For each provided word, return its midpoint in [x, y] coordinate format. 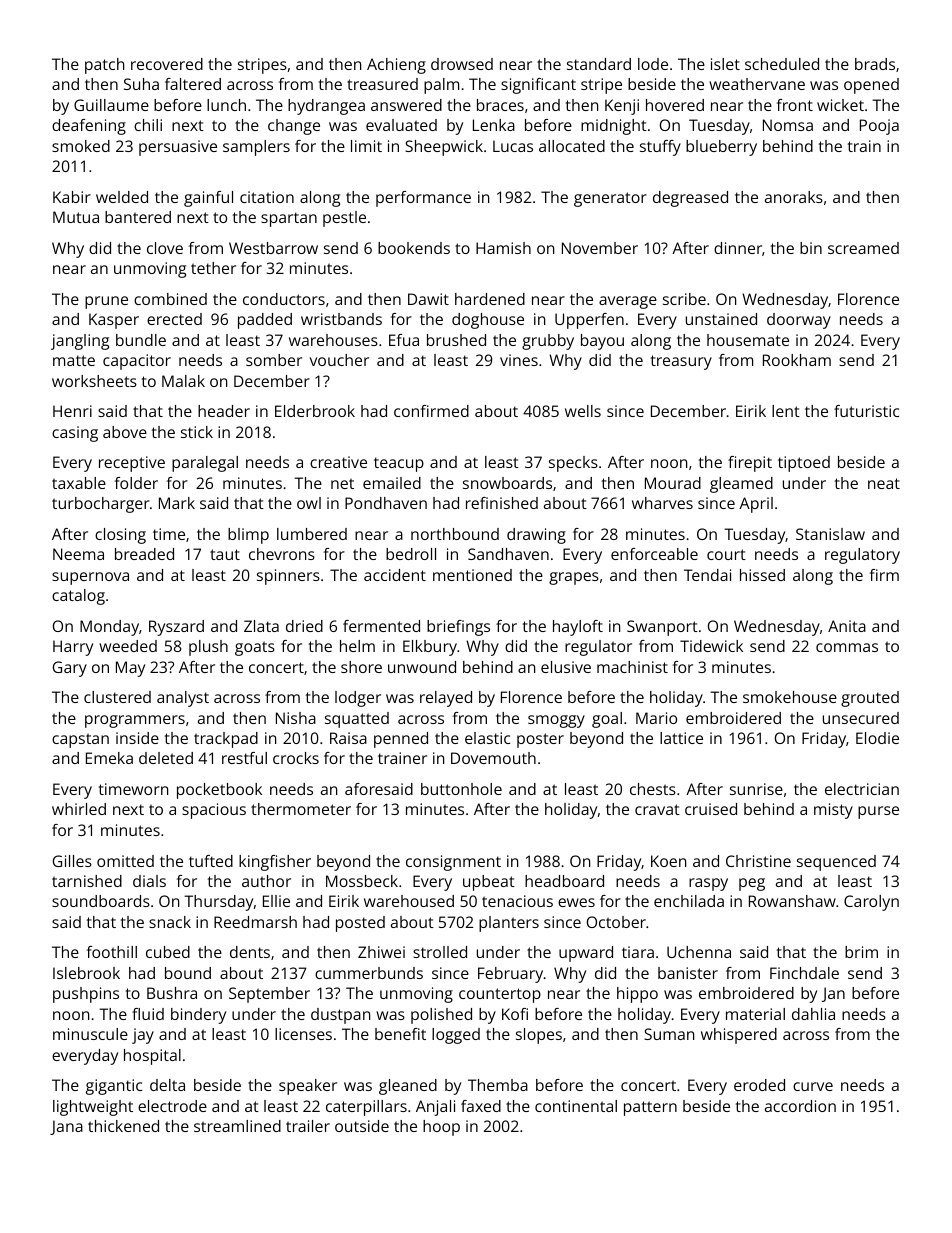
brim [861, 952]
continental [576, 1106]
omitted [125, 861]
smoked [81, 146]
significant [538, 86]
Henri [72, 411]
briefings [458, 628]
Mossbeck [362, 881]
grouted [870, 699]
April [756, 505]
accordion [800, 1106]
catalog [78, 597]
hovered [675, 105]
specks [573, 464]
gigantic [114, 1087]
